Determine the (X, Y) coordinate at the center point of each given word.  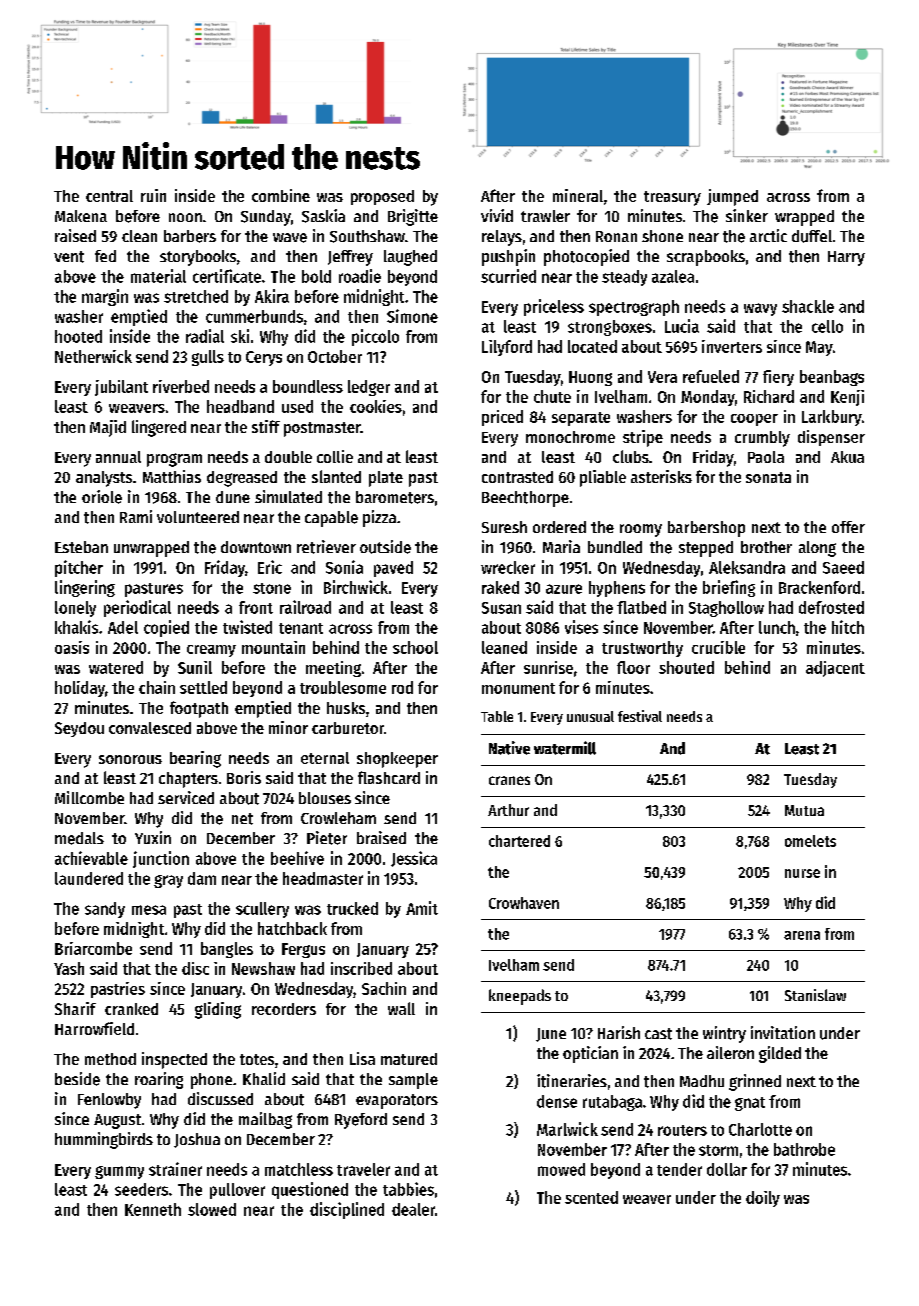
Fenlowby (109, 1101)
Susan (501, 608)
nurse (802, 873)
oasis (72, 647)
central (109, 196)
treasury (672, 198)
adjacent (835, 669)
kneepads (520, 997)
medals (79, 838)
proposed (382, 197)
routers (682, 1130)
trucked (352, 908)
